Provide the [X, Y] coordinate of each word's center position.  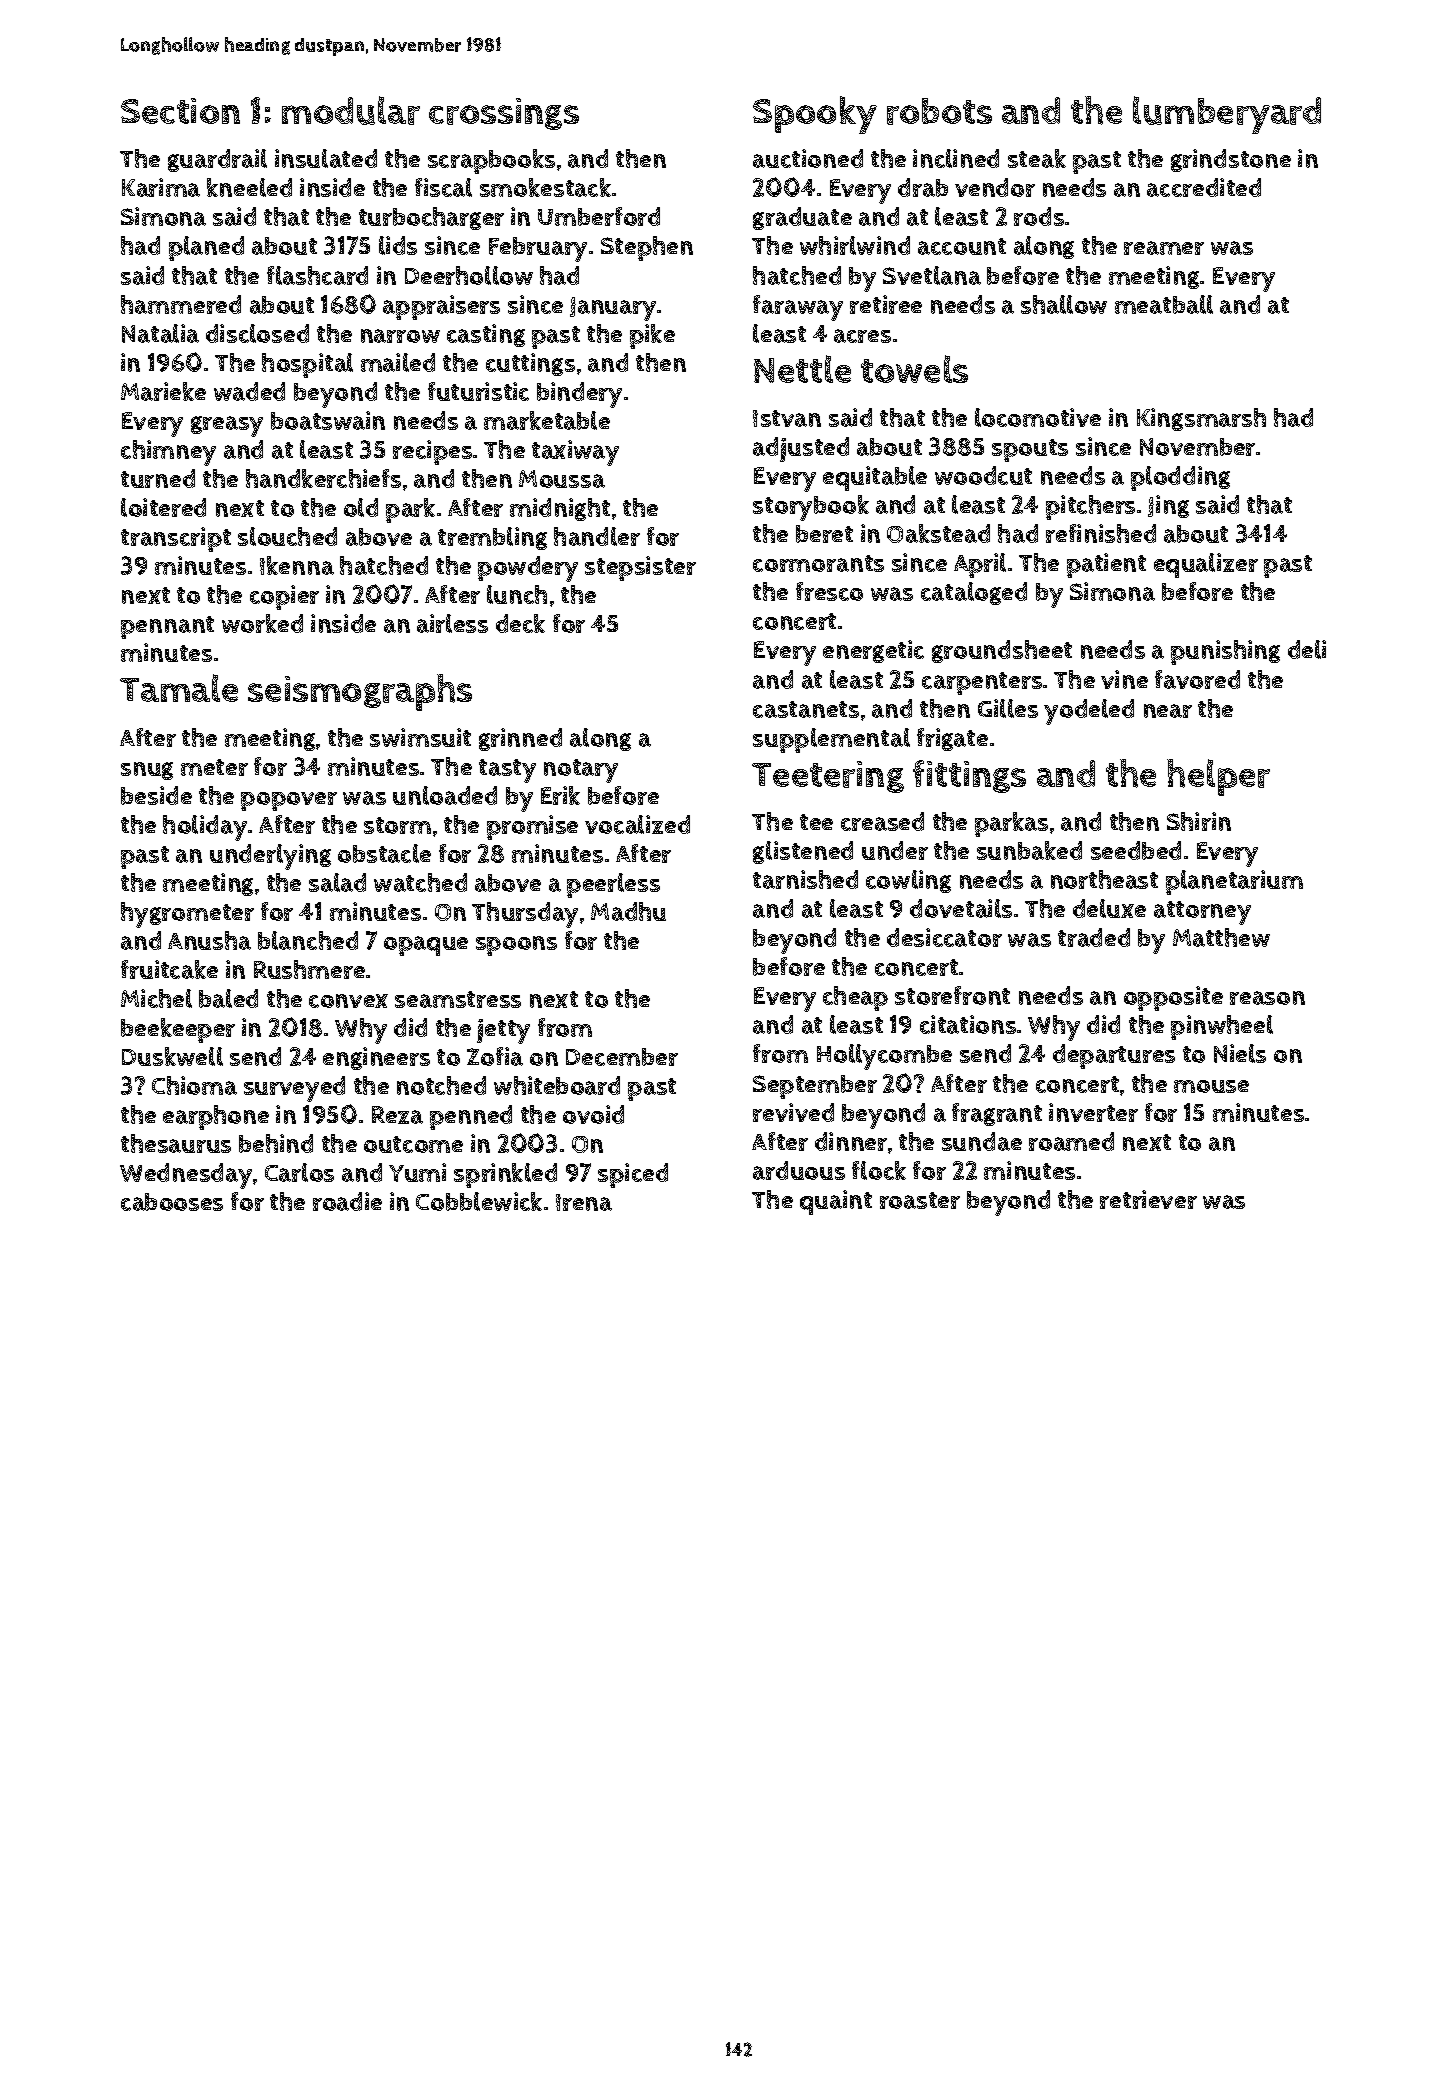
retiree [886, 304]
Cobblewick [479, 1201]
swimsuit [420, 737]
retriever [1148, 1199]
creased [882, 821]
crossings [504, 114]
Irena [584, 1202]
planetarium [1234, 882]
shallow [1064, 304]
